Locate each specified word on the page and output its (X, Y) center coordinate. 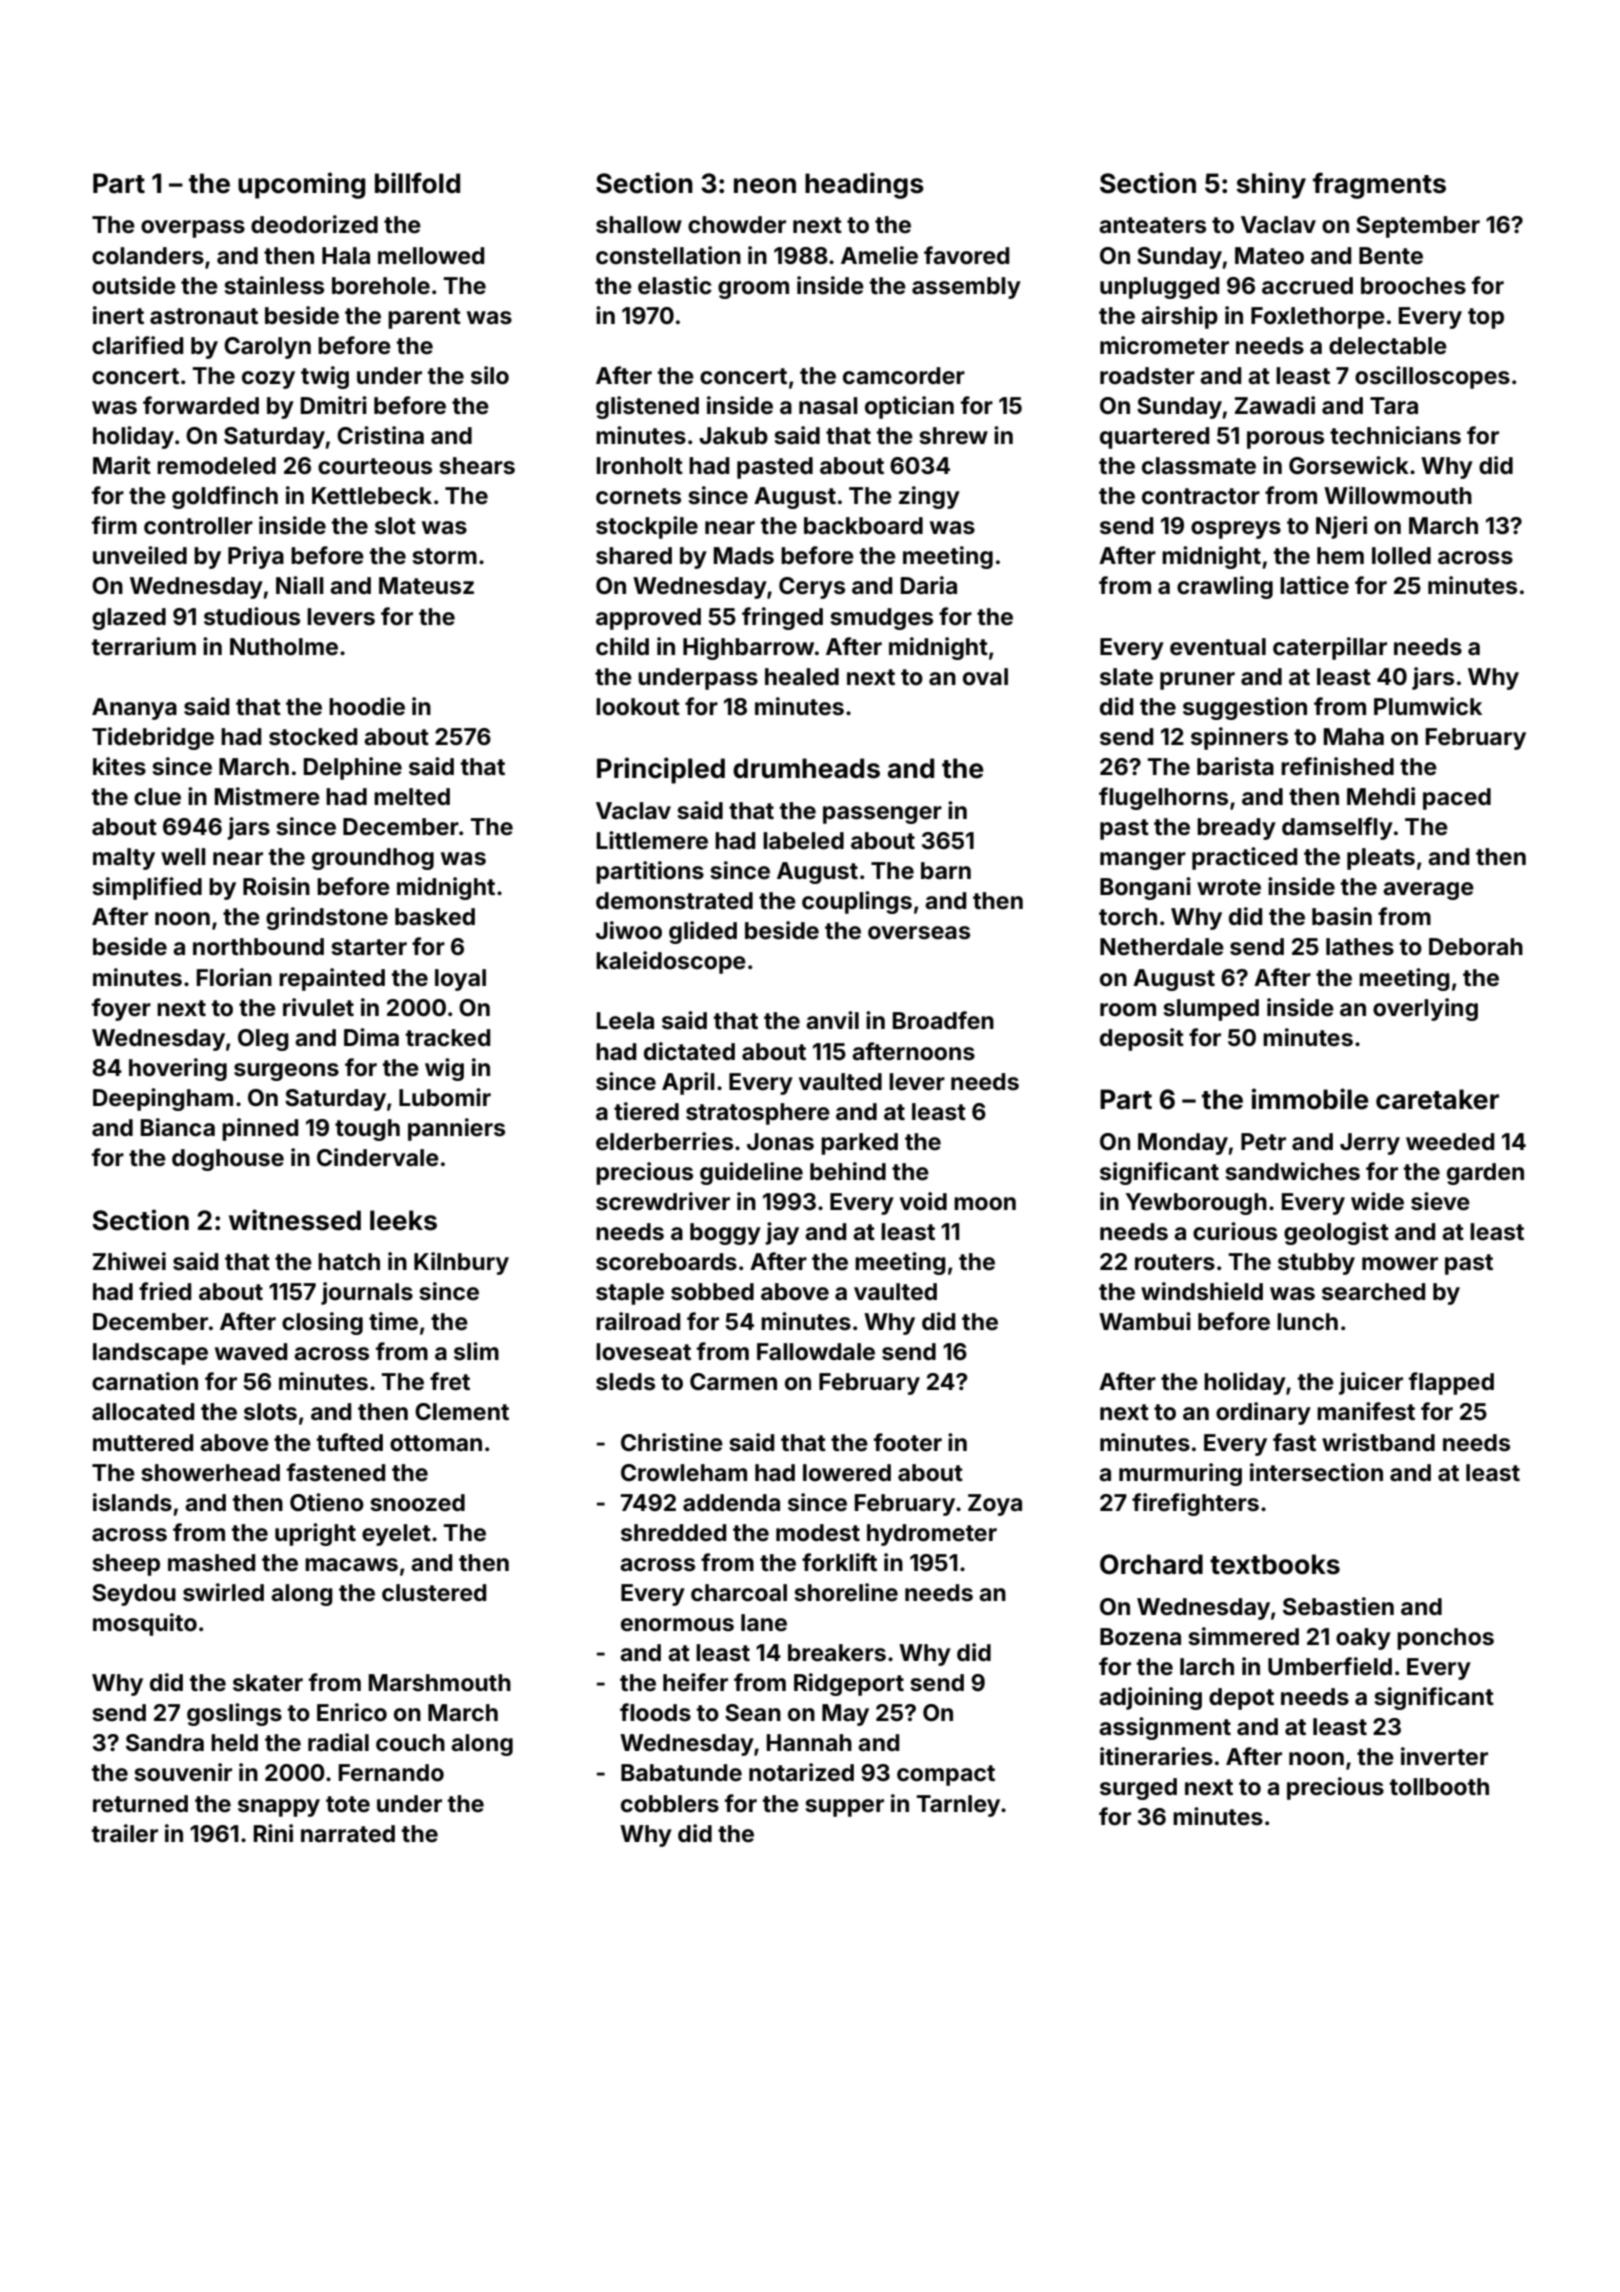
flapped (1451, 1383)
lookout (638, 707)
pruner (1197, 681)
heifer (695, 1682)
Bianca (178, 1127)
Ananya (134, 709)
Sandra (165, 1743)
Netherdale (1162, 947)
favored (966, 255)
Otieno (327, 1502)
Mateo (1269, 256)
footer (908, 1442)
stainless (274, 285)
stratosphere (758, 1114)
